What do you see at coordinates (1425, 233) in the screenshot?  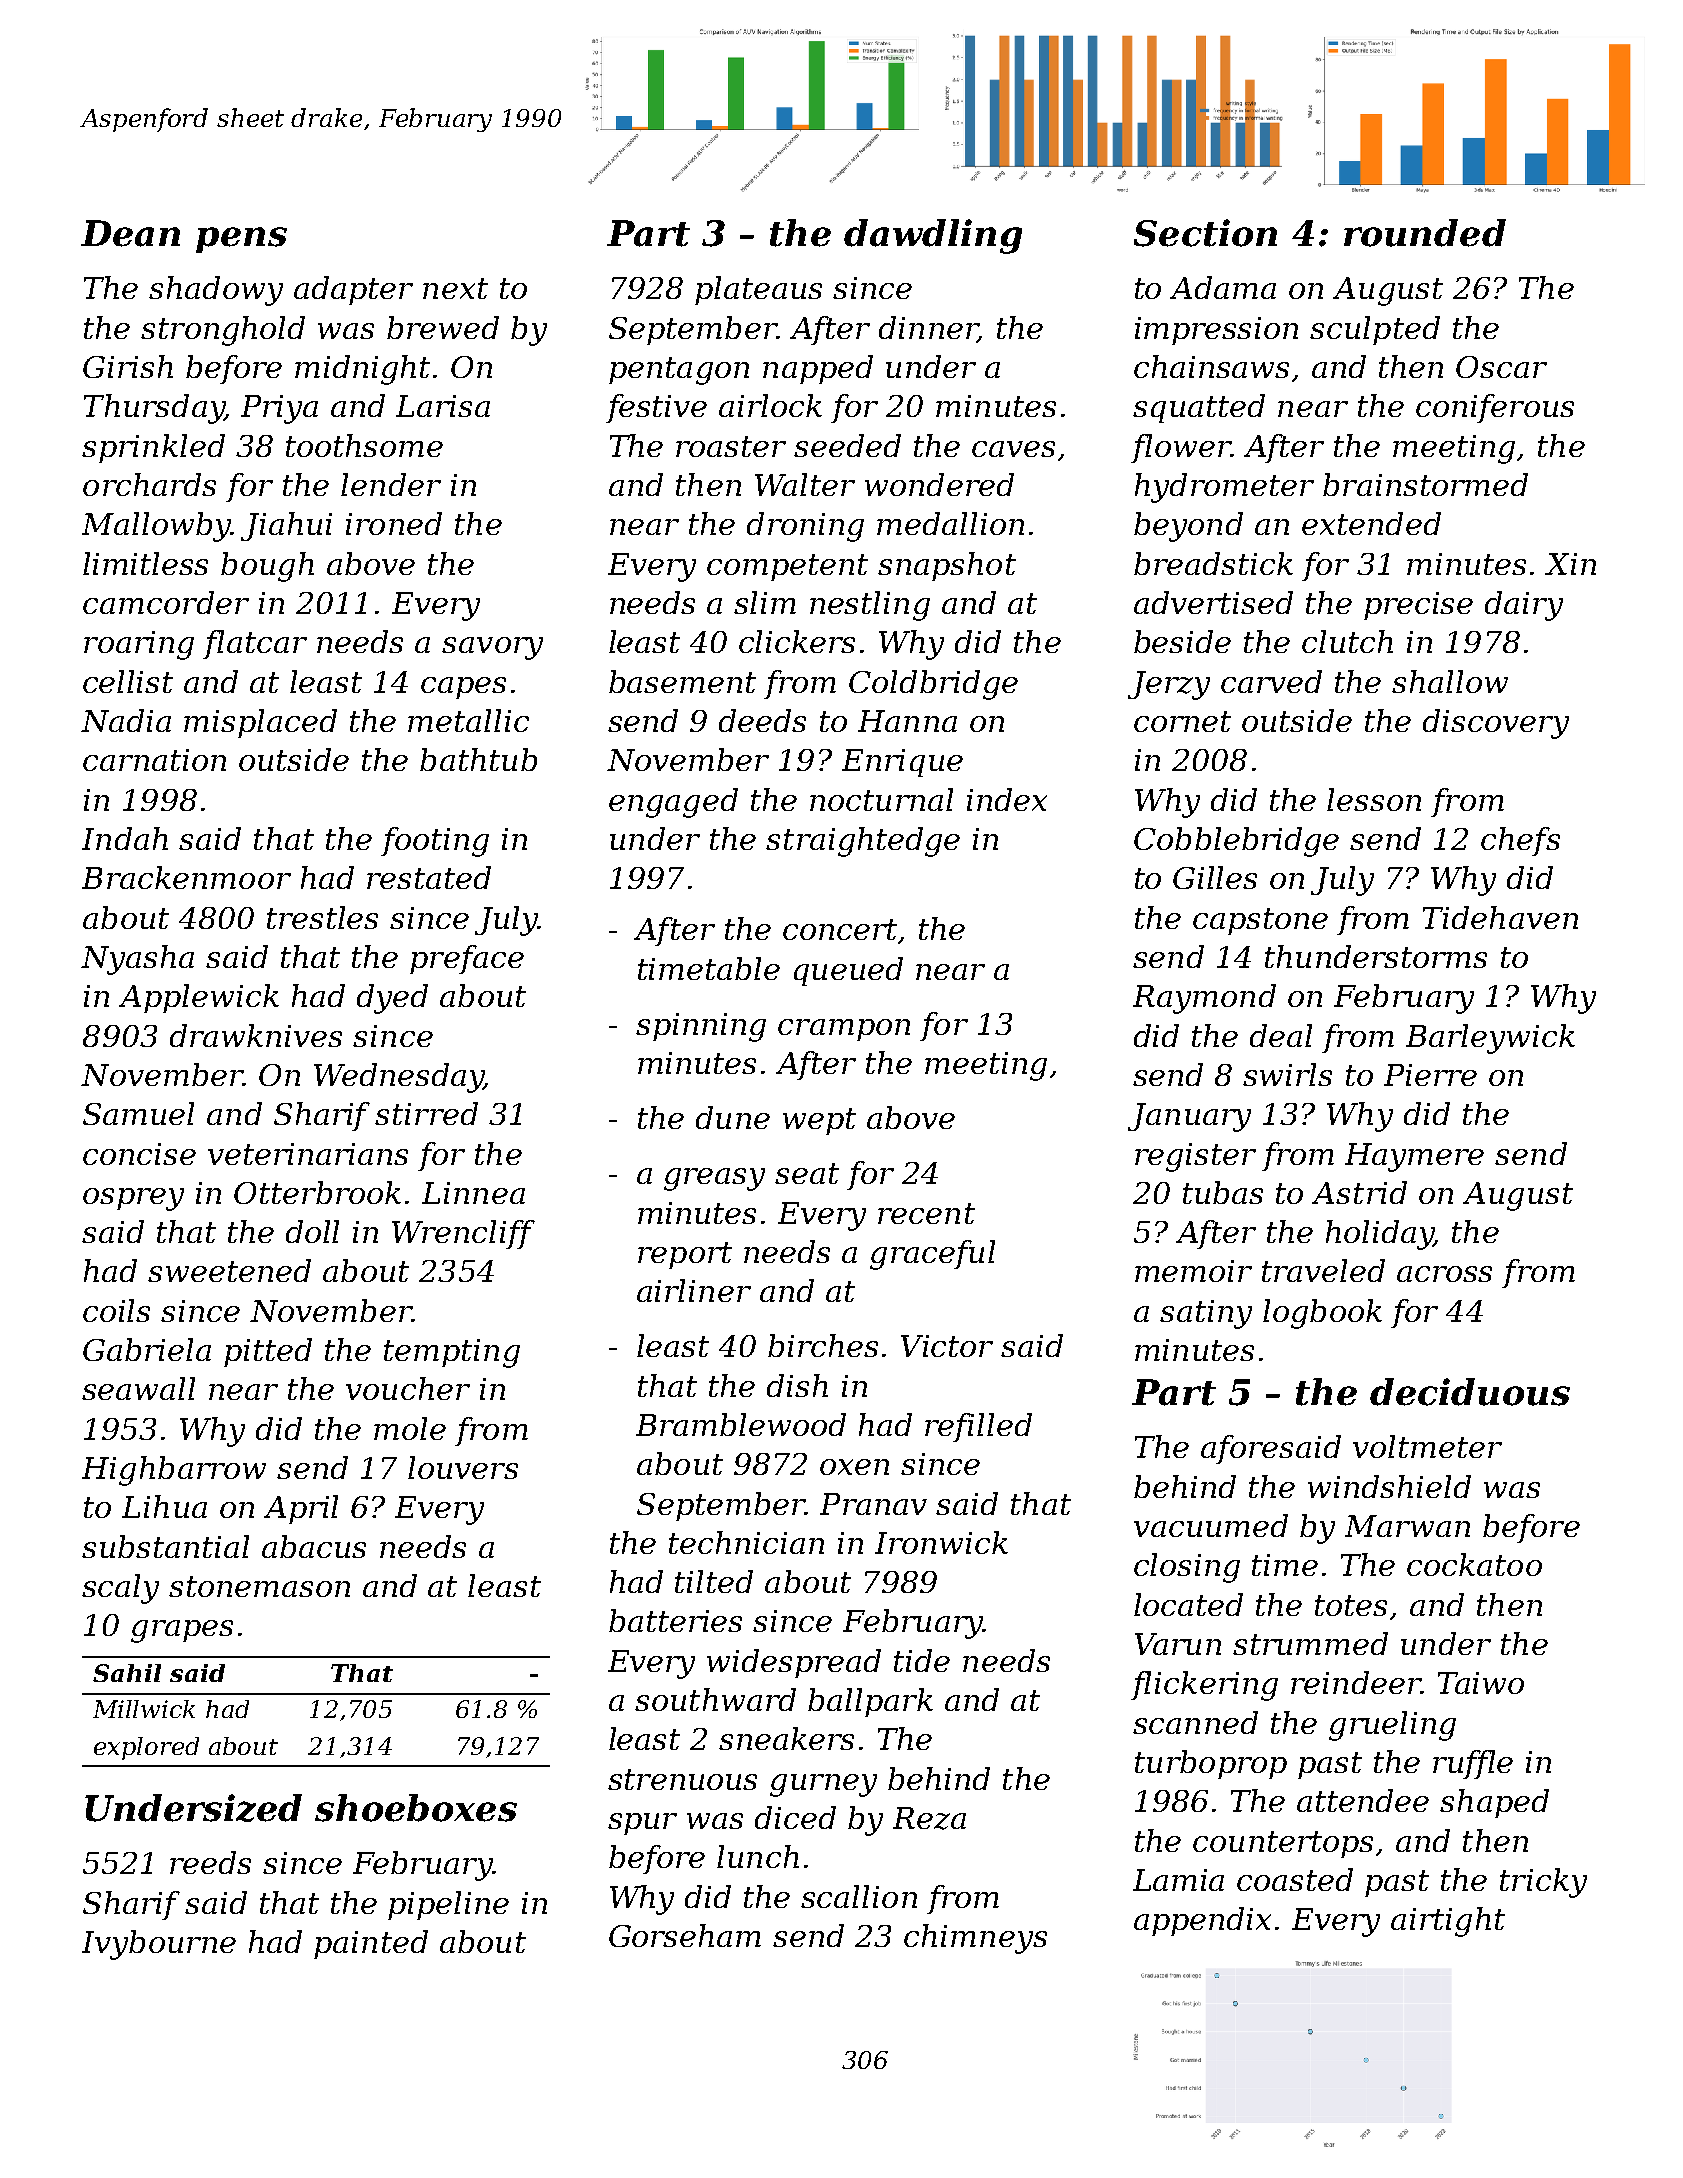 I see `rounded` at bounding box center [1425, 233].
